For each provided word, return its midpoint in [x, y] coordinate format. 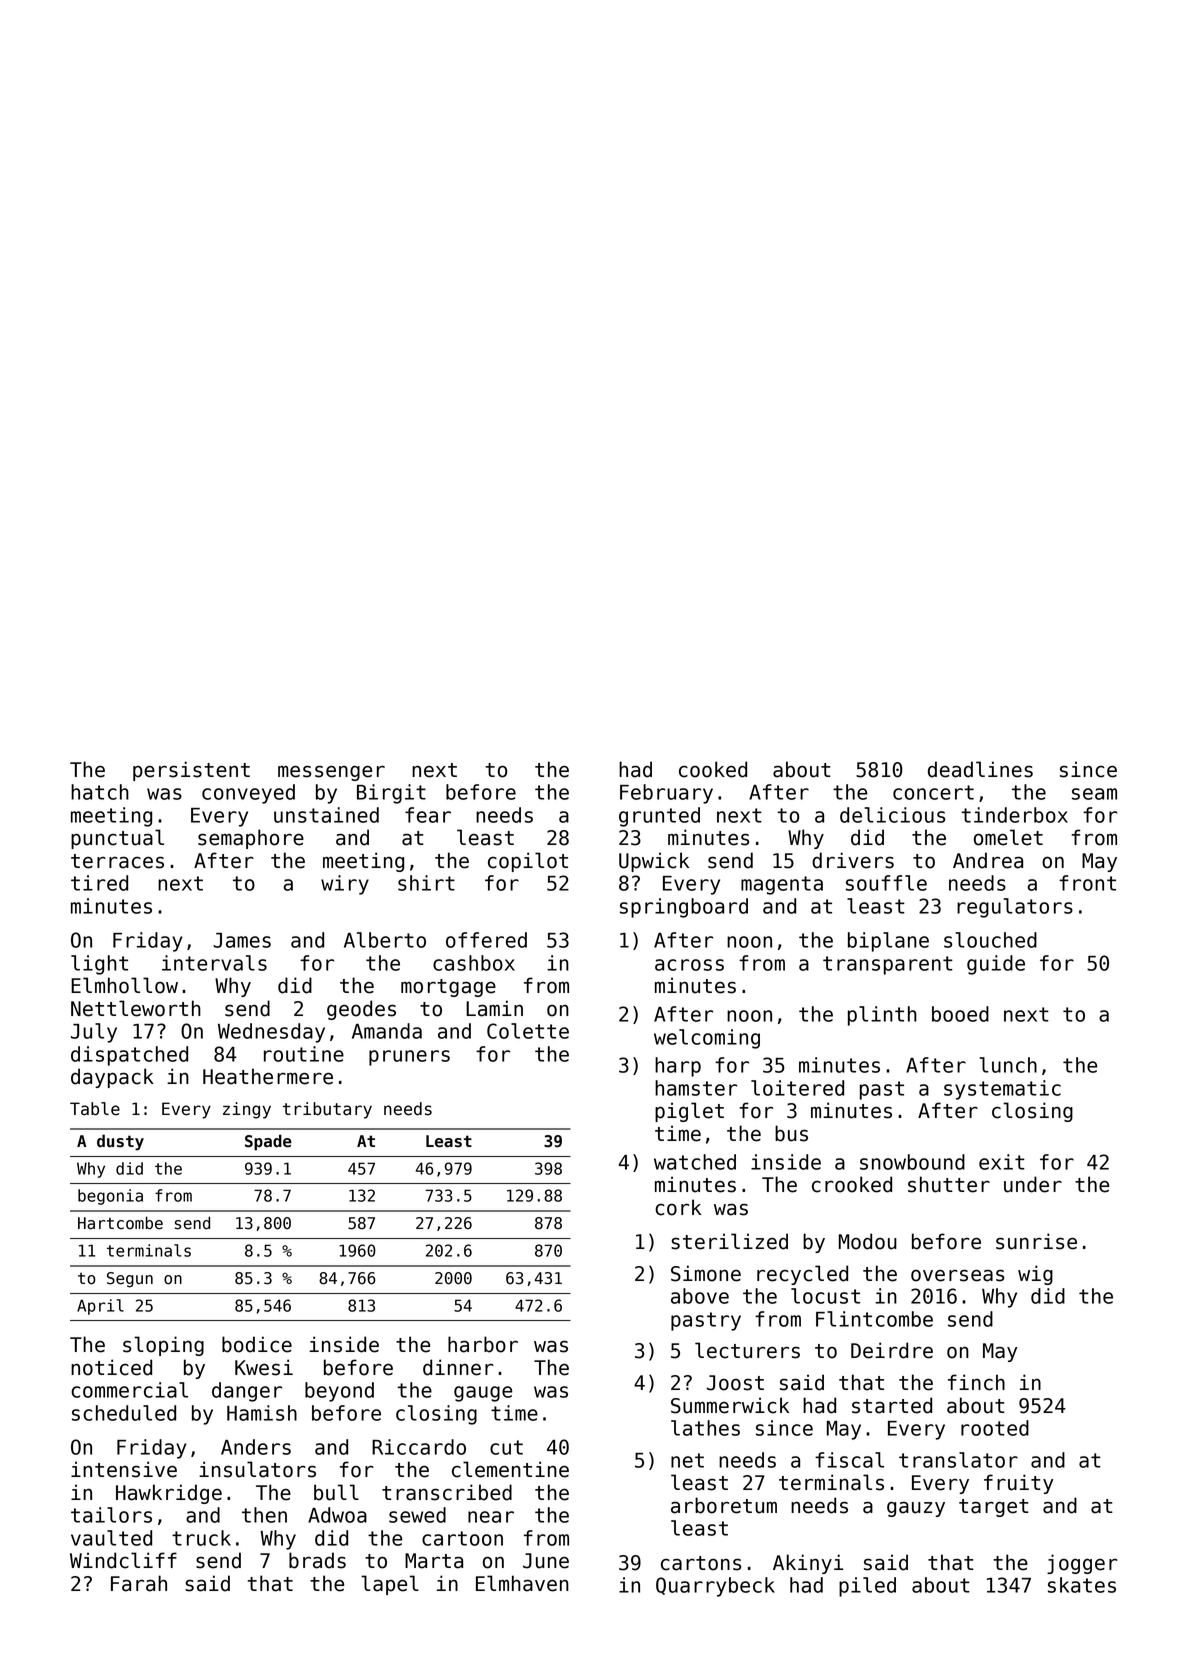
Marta [434, 1561]
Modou [868, 1241]
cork [678, 1207]
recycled [802, 1275]
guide [996, 965]
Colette [528, 1031]
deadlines [980, 769]
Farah [139, 1583]
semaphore [251, 839]
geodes [361, 1010]
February [666, 794]
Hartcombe [120, 1223]
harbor [483, 1344]
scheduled [124, 1413]
